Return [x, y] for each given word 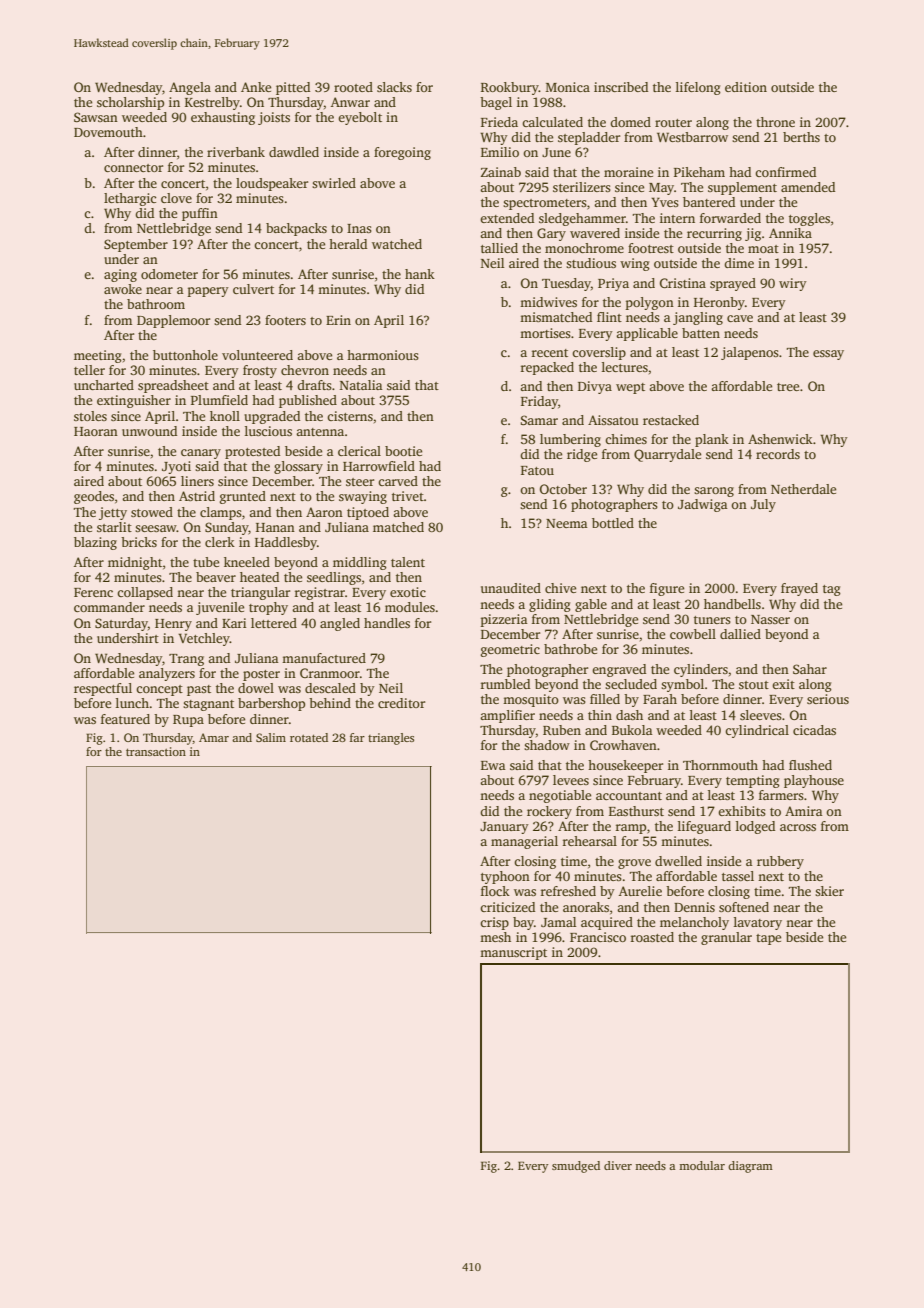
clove [176, 198]
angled [340, 624]
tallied [499, 248]
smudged [576, 1167]
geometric [510, 650]
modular [702, 1165]
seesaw [156, 528]
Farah [660, 699]
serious [828, 699]
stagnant [208, 705]
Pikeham [699, 172]
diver [618, 1165]
